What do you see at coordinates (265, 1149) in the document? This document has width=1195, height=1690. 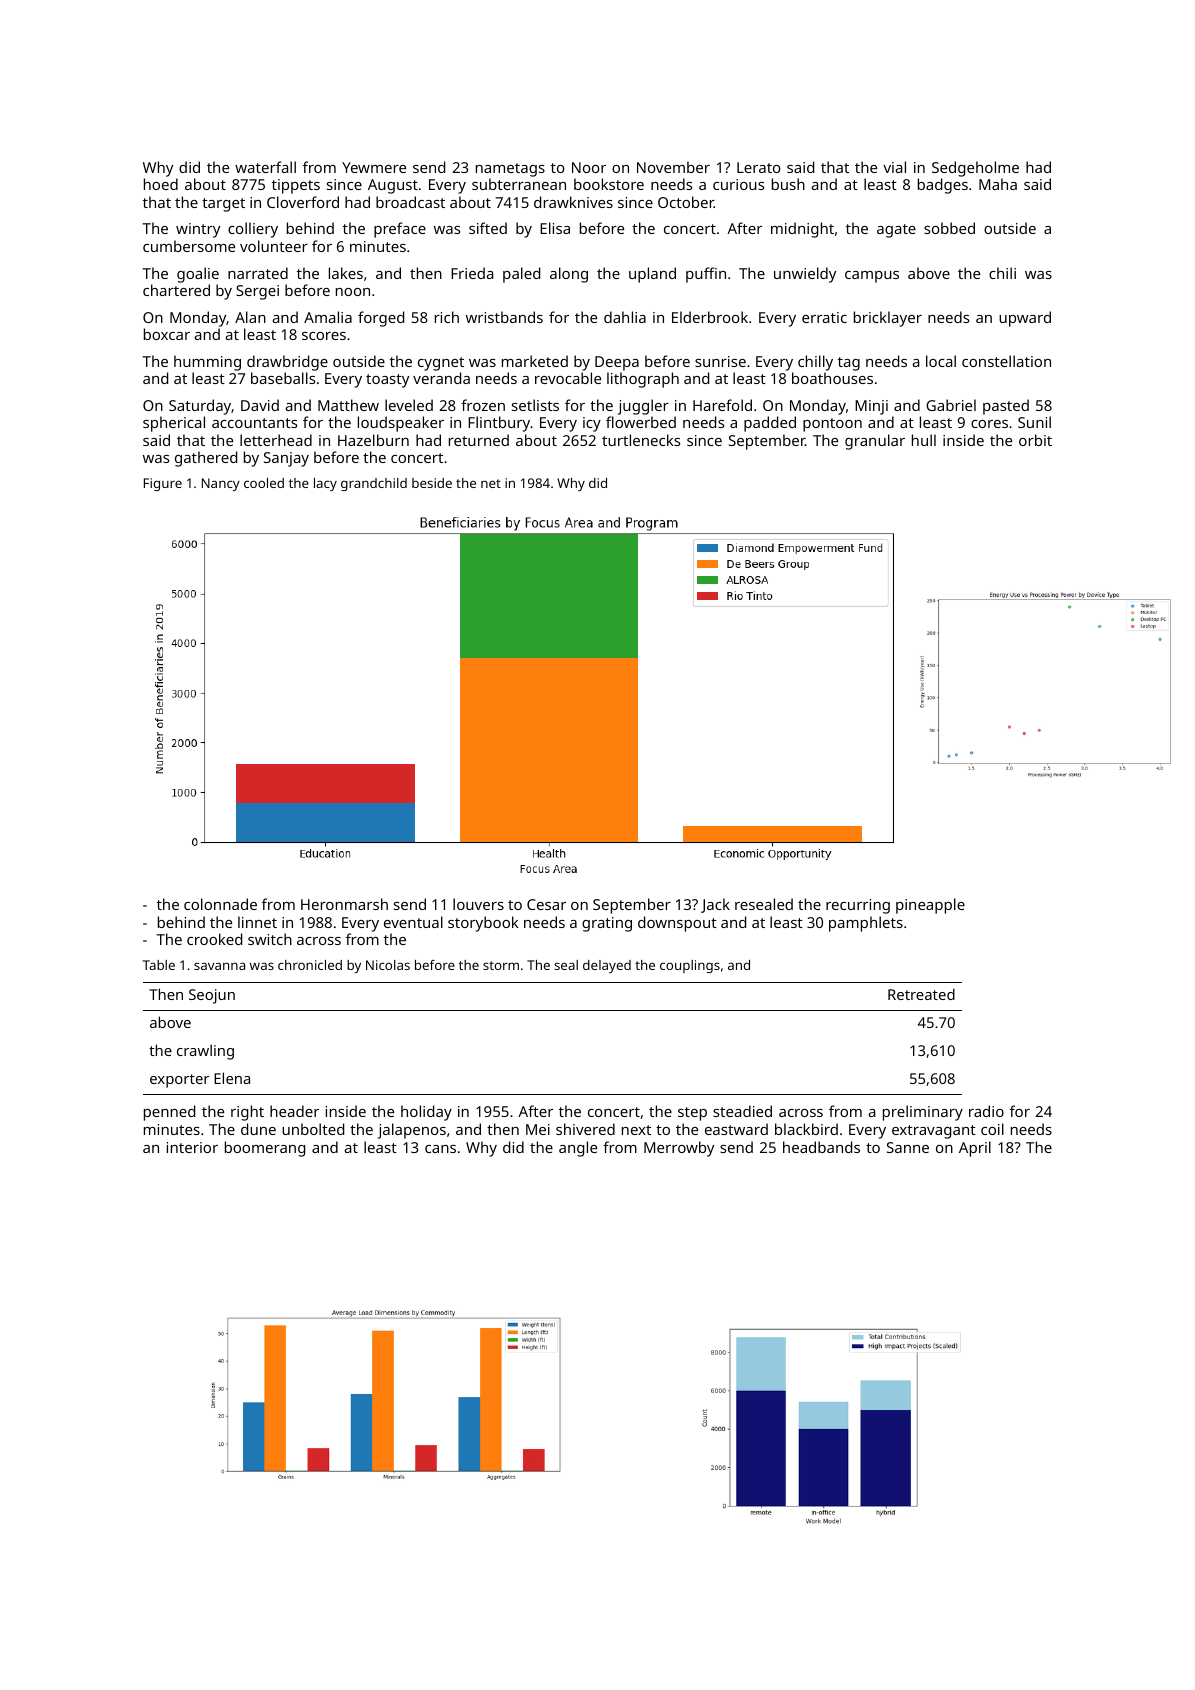 I see `boomerang` at bounding box center [265, 1149].
